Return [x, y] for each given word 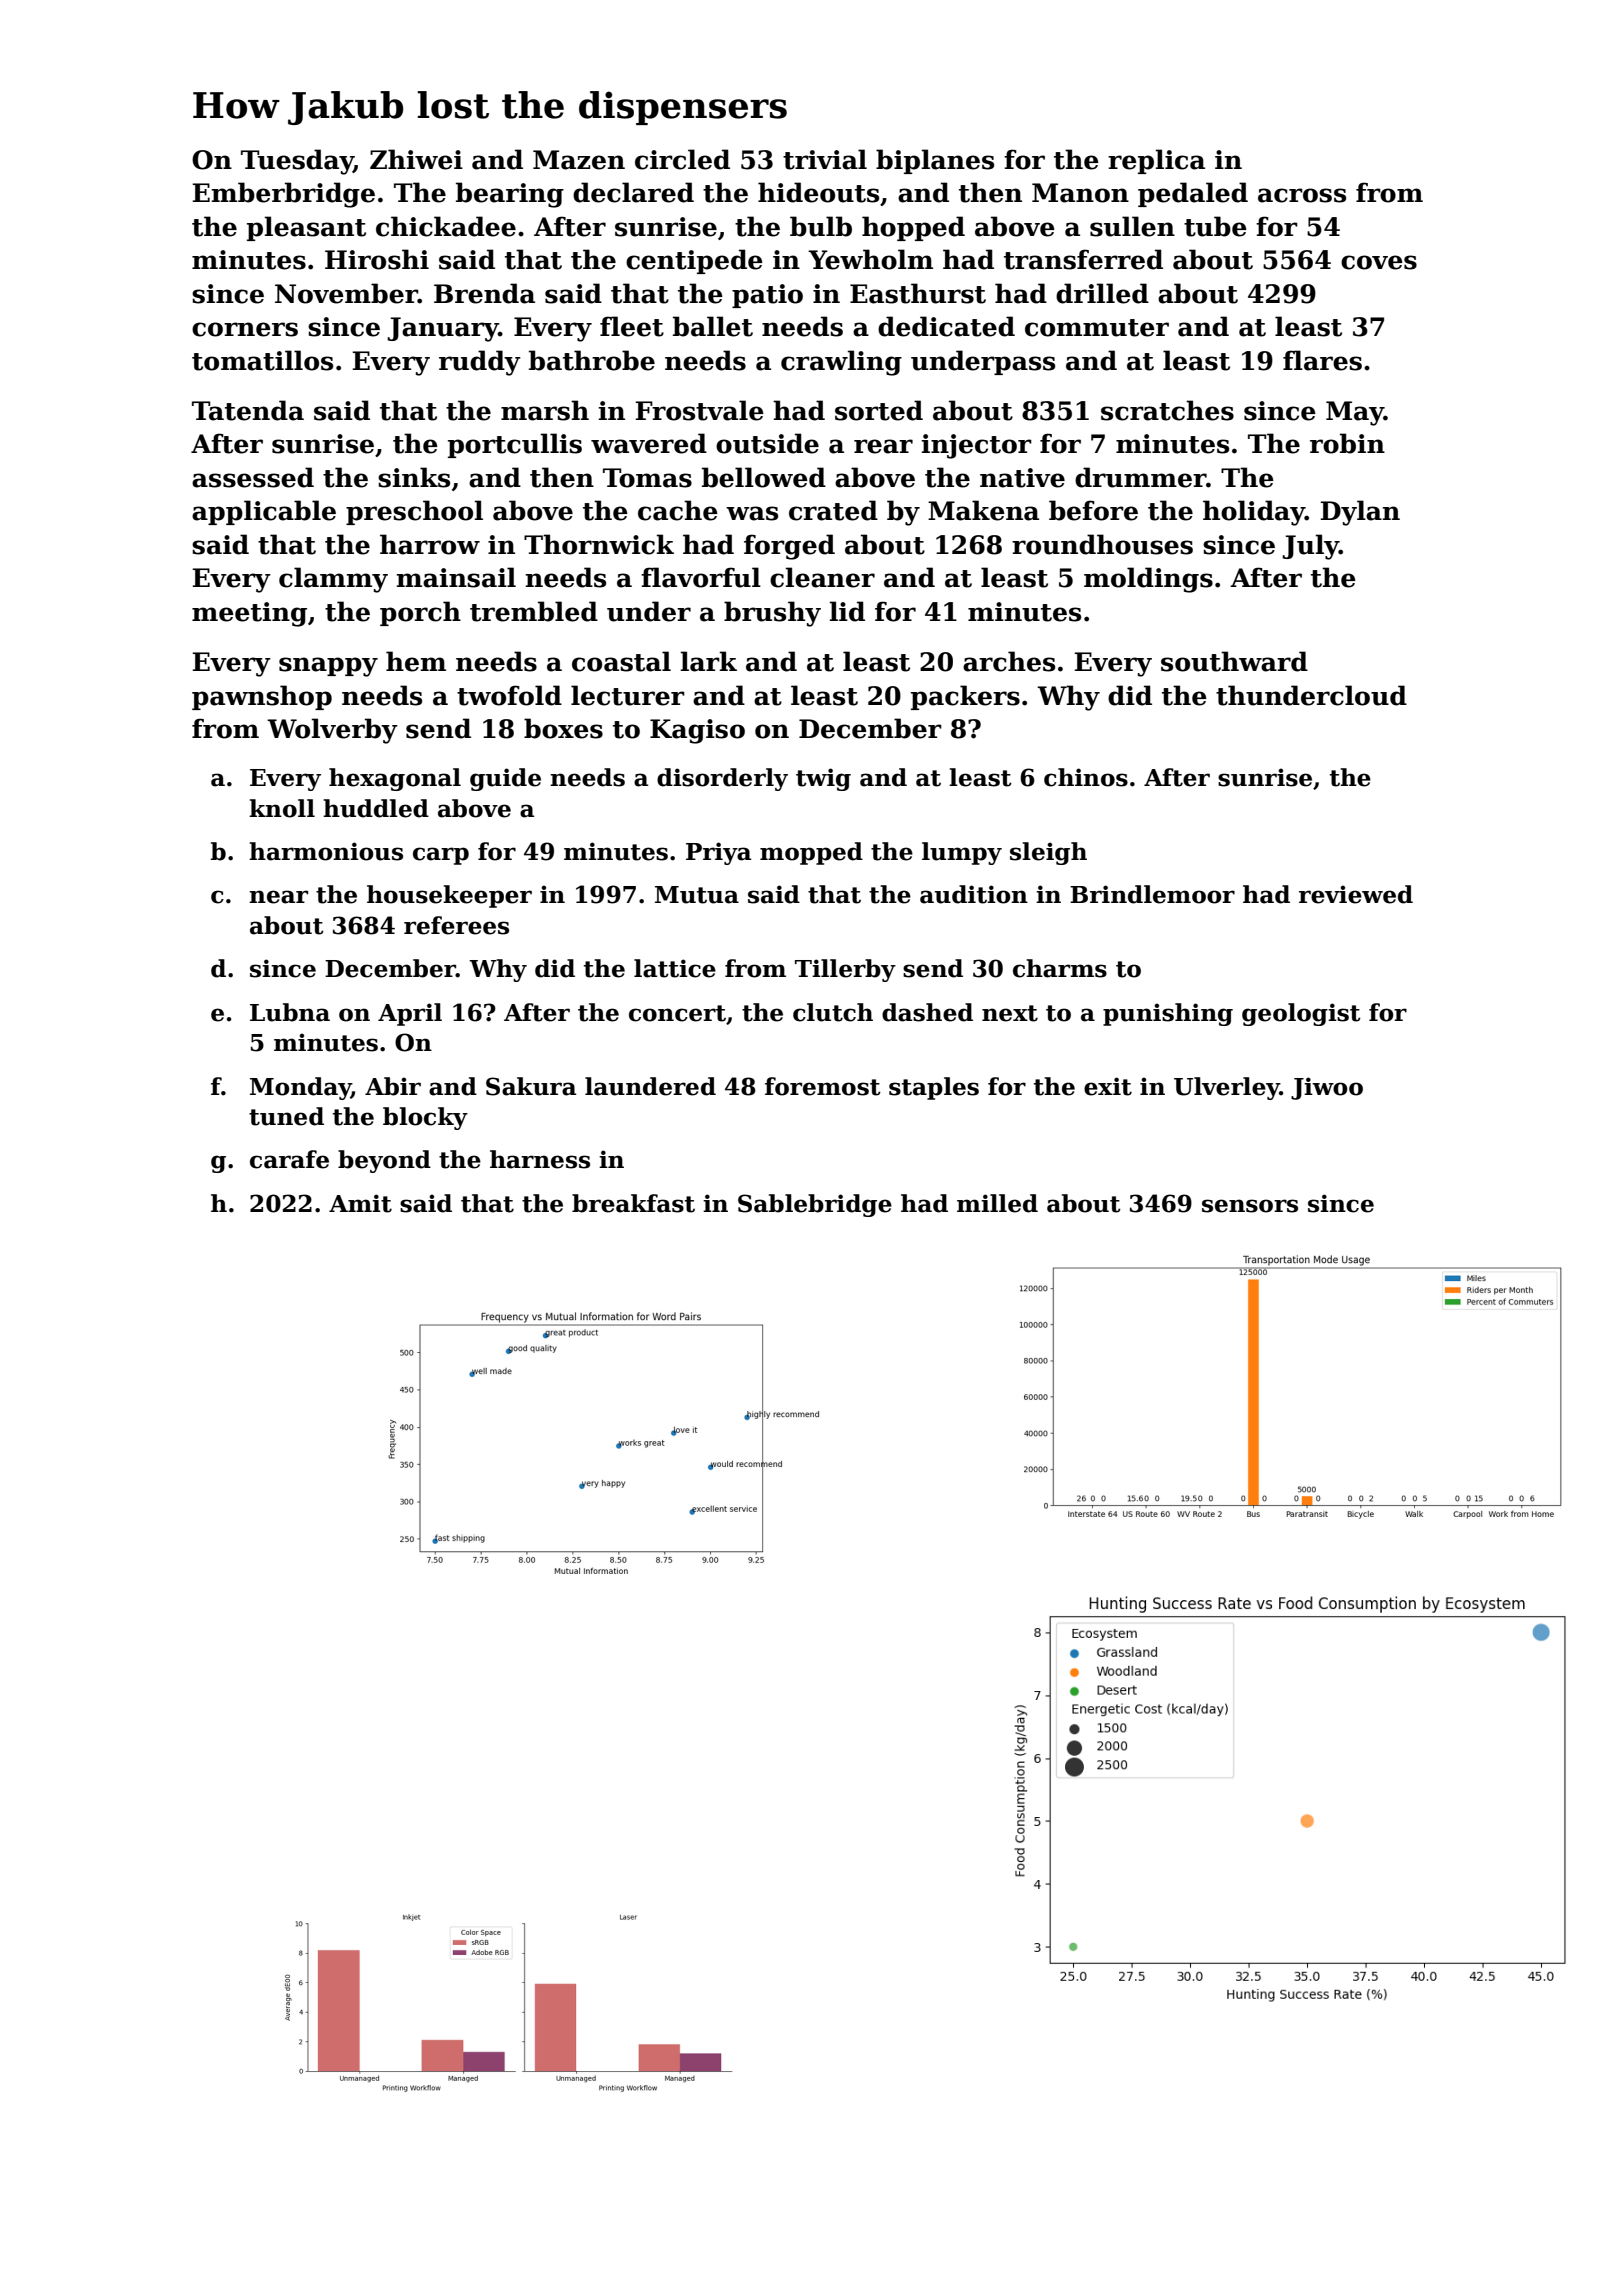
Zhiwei [416, 159]
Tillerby [845, 970]
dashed [927, 1012]
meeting [249, 614]
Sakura [531, 1086]
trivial [825, 159]
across [1302, 195]
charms [1060, 968]
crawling [841, 363]
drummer [1140, 477]
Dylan [1360, 513]
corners [245, 329]
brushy [772, 614]
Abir [393, 1086]
